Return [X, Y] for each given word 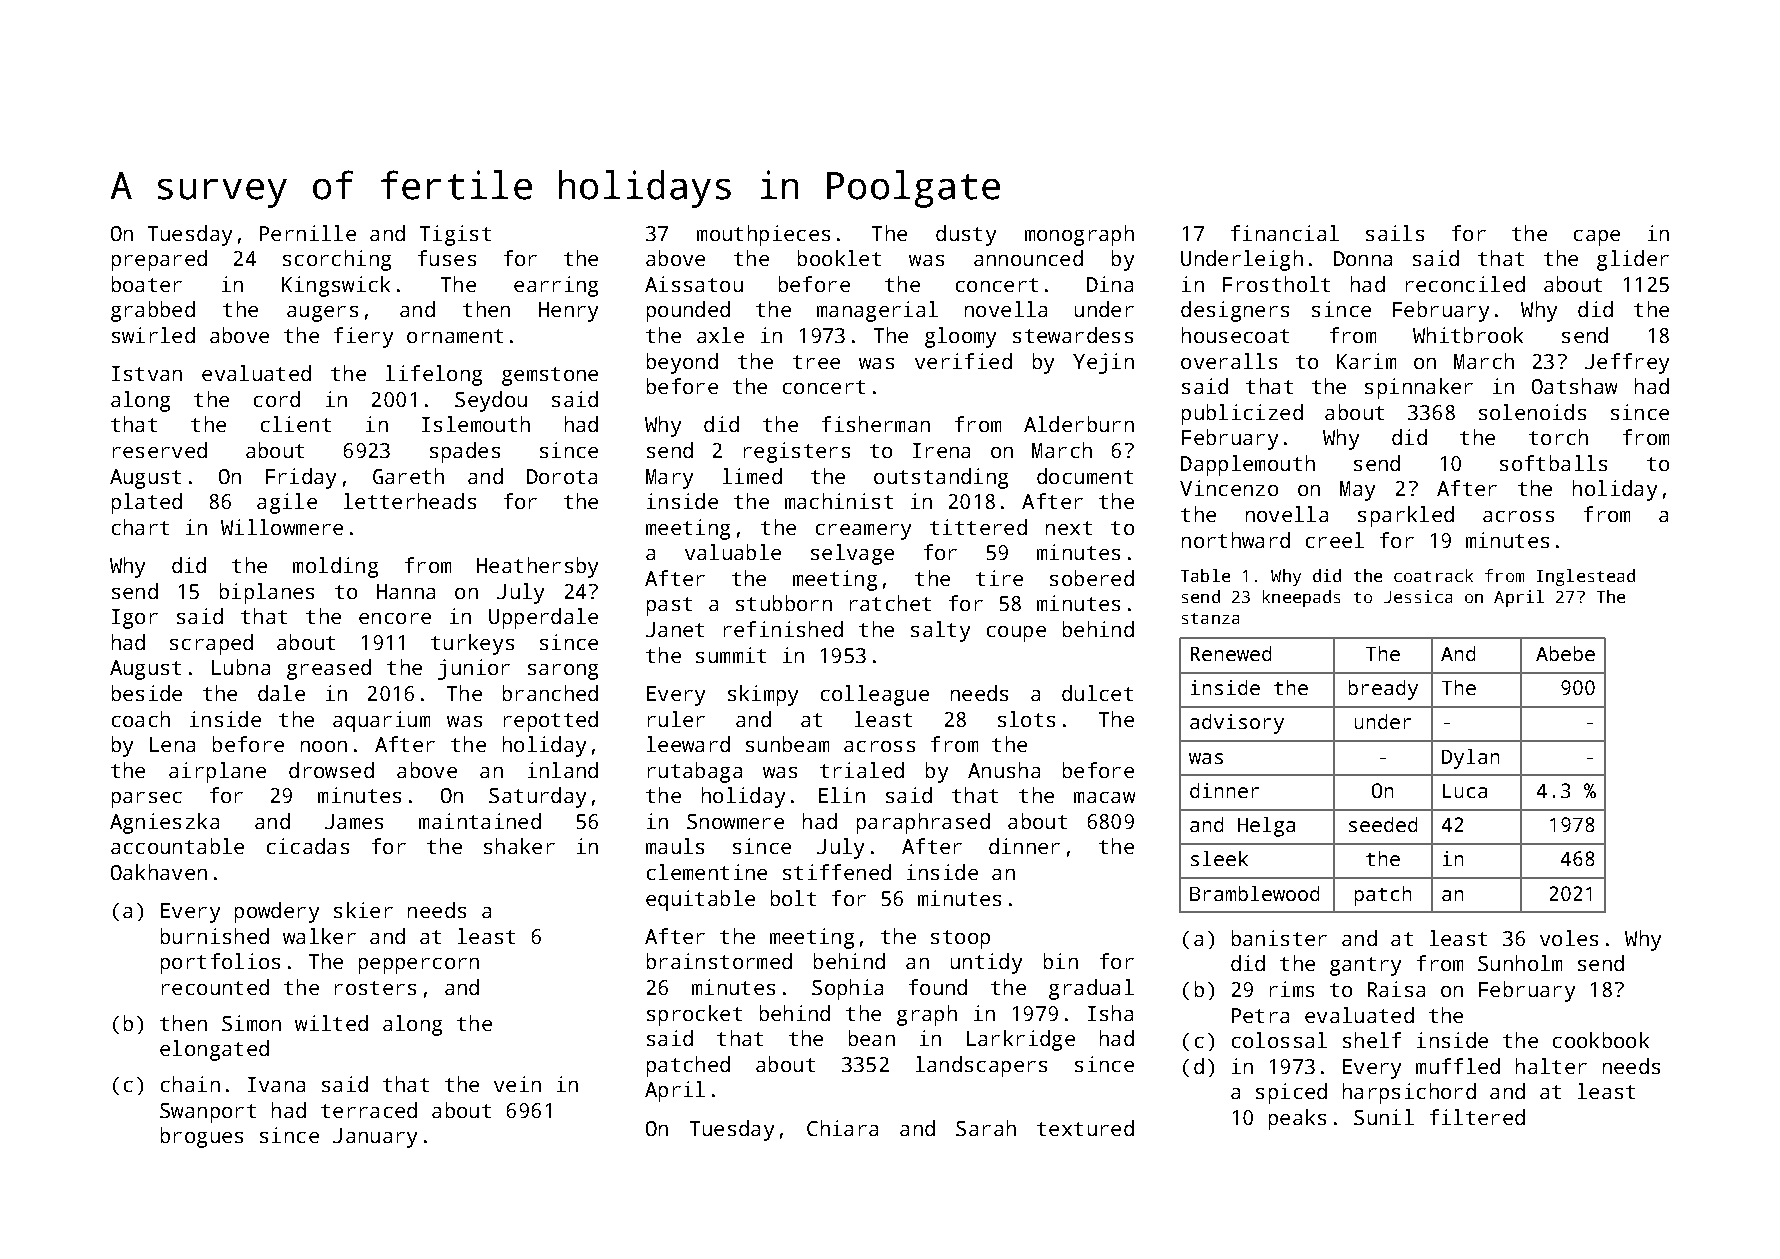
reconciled [1465, 284]
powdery [277, 912]
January [375, 1138]
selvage [852, 554]
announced [1028, 258]
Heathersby [537, 567]
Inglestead [1586, 577]
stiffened [837, 872]
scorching [337, 260]
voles [1569, 938]
